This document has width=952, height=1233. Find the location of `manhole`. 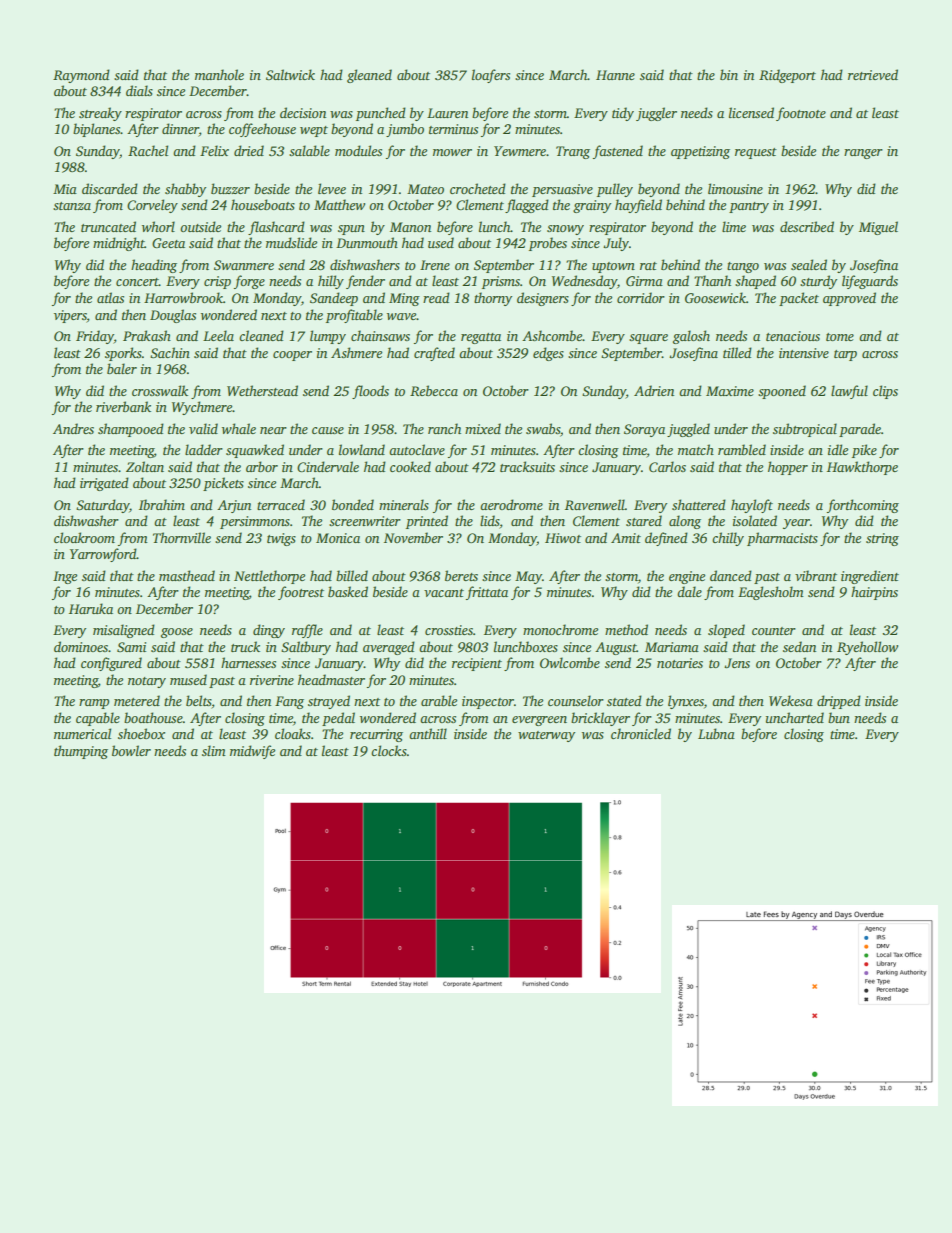

manhole is located at coordinates (219, 74).
